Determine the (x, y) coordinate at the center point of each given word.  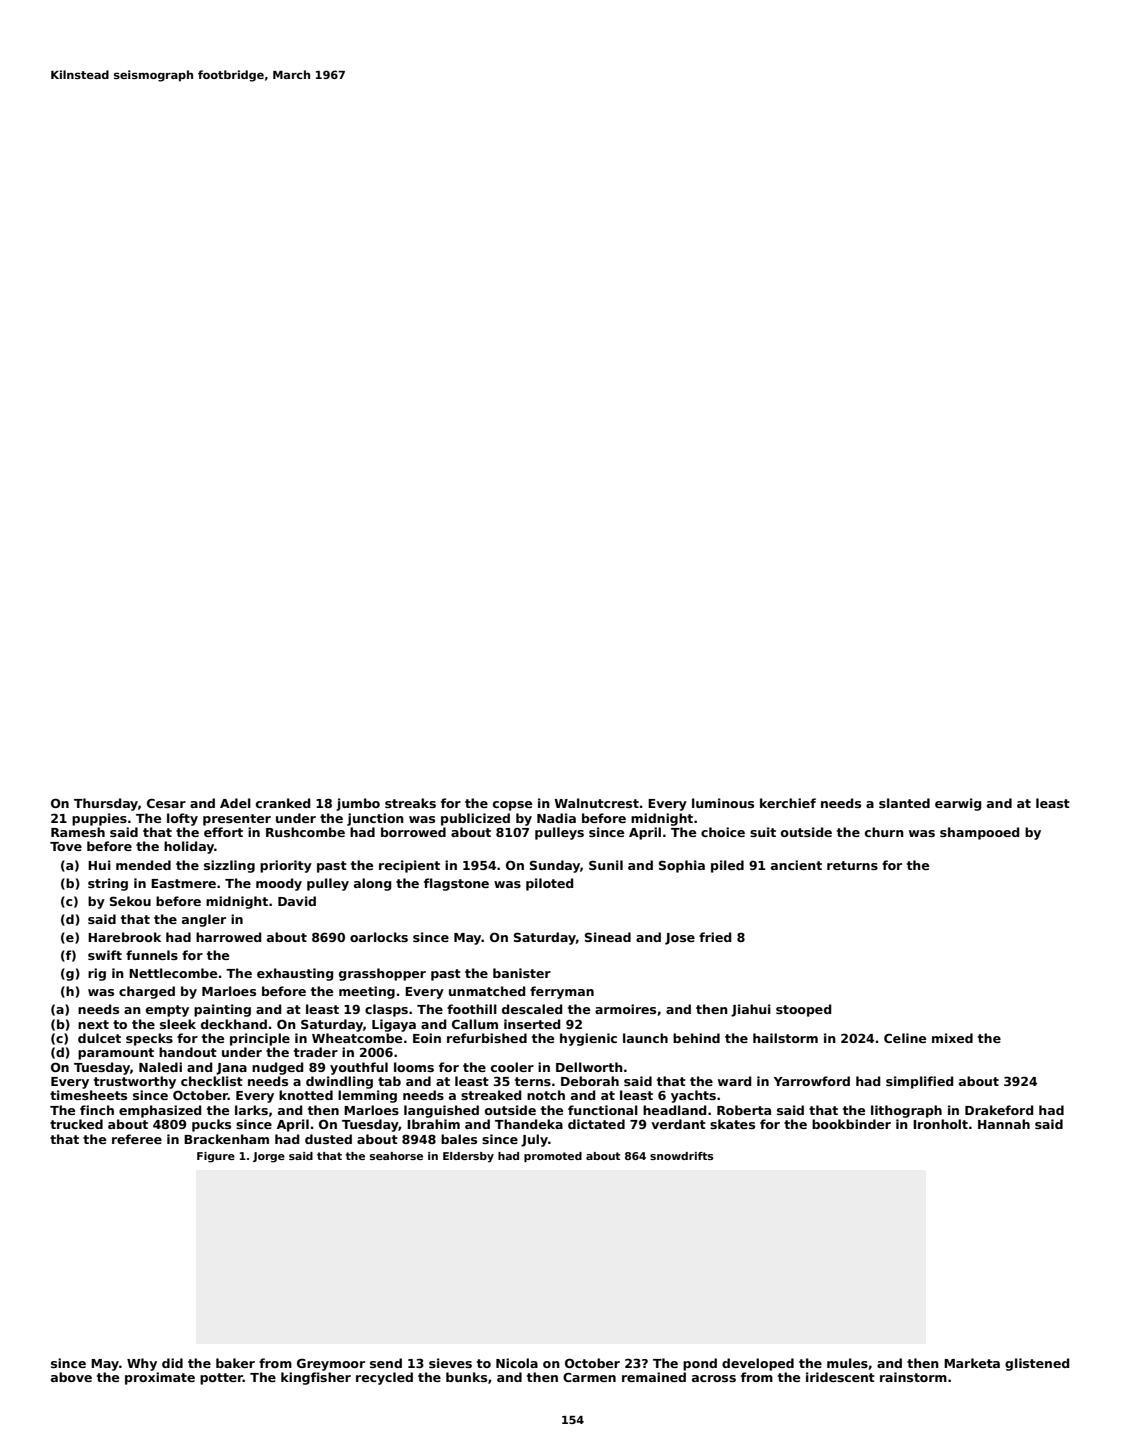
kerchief (788, 803)
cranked (283, 803)
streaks (410, 803)
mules (847, 1363)
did (172, 1363)
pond (700, 1364)
